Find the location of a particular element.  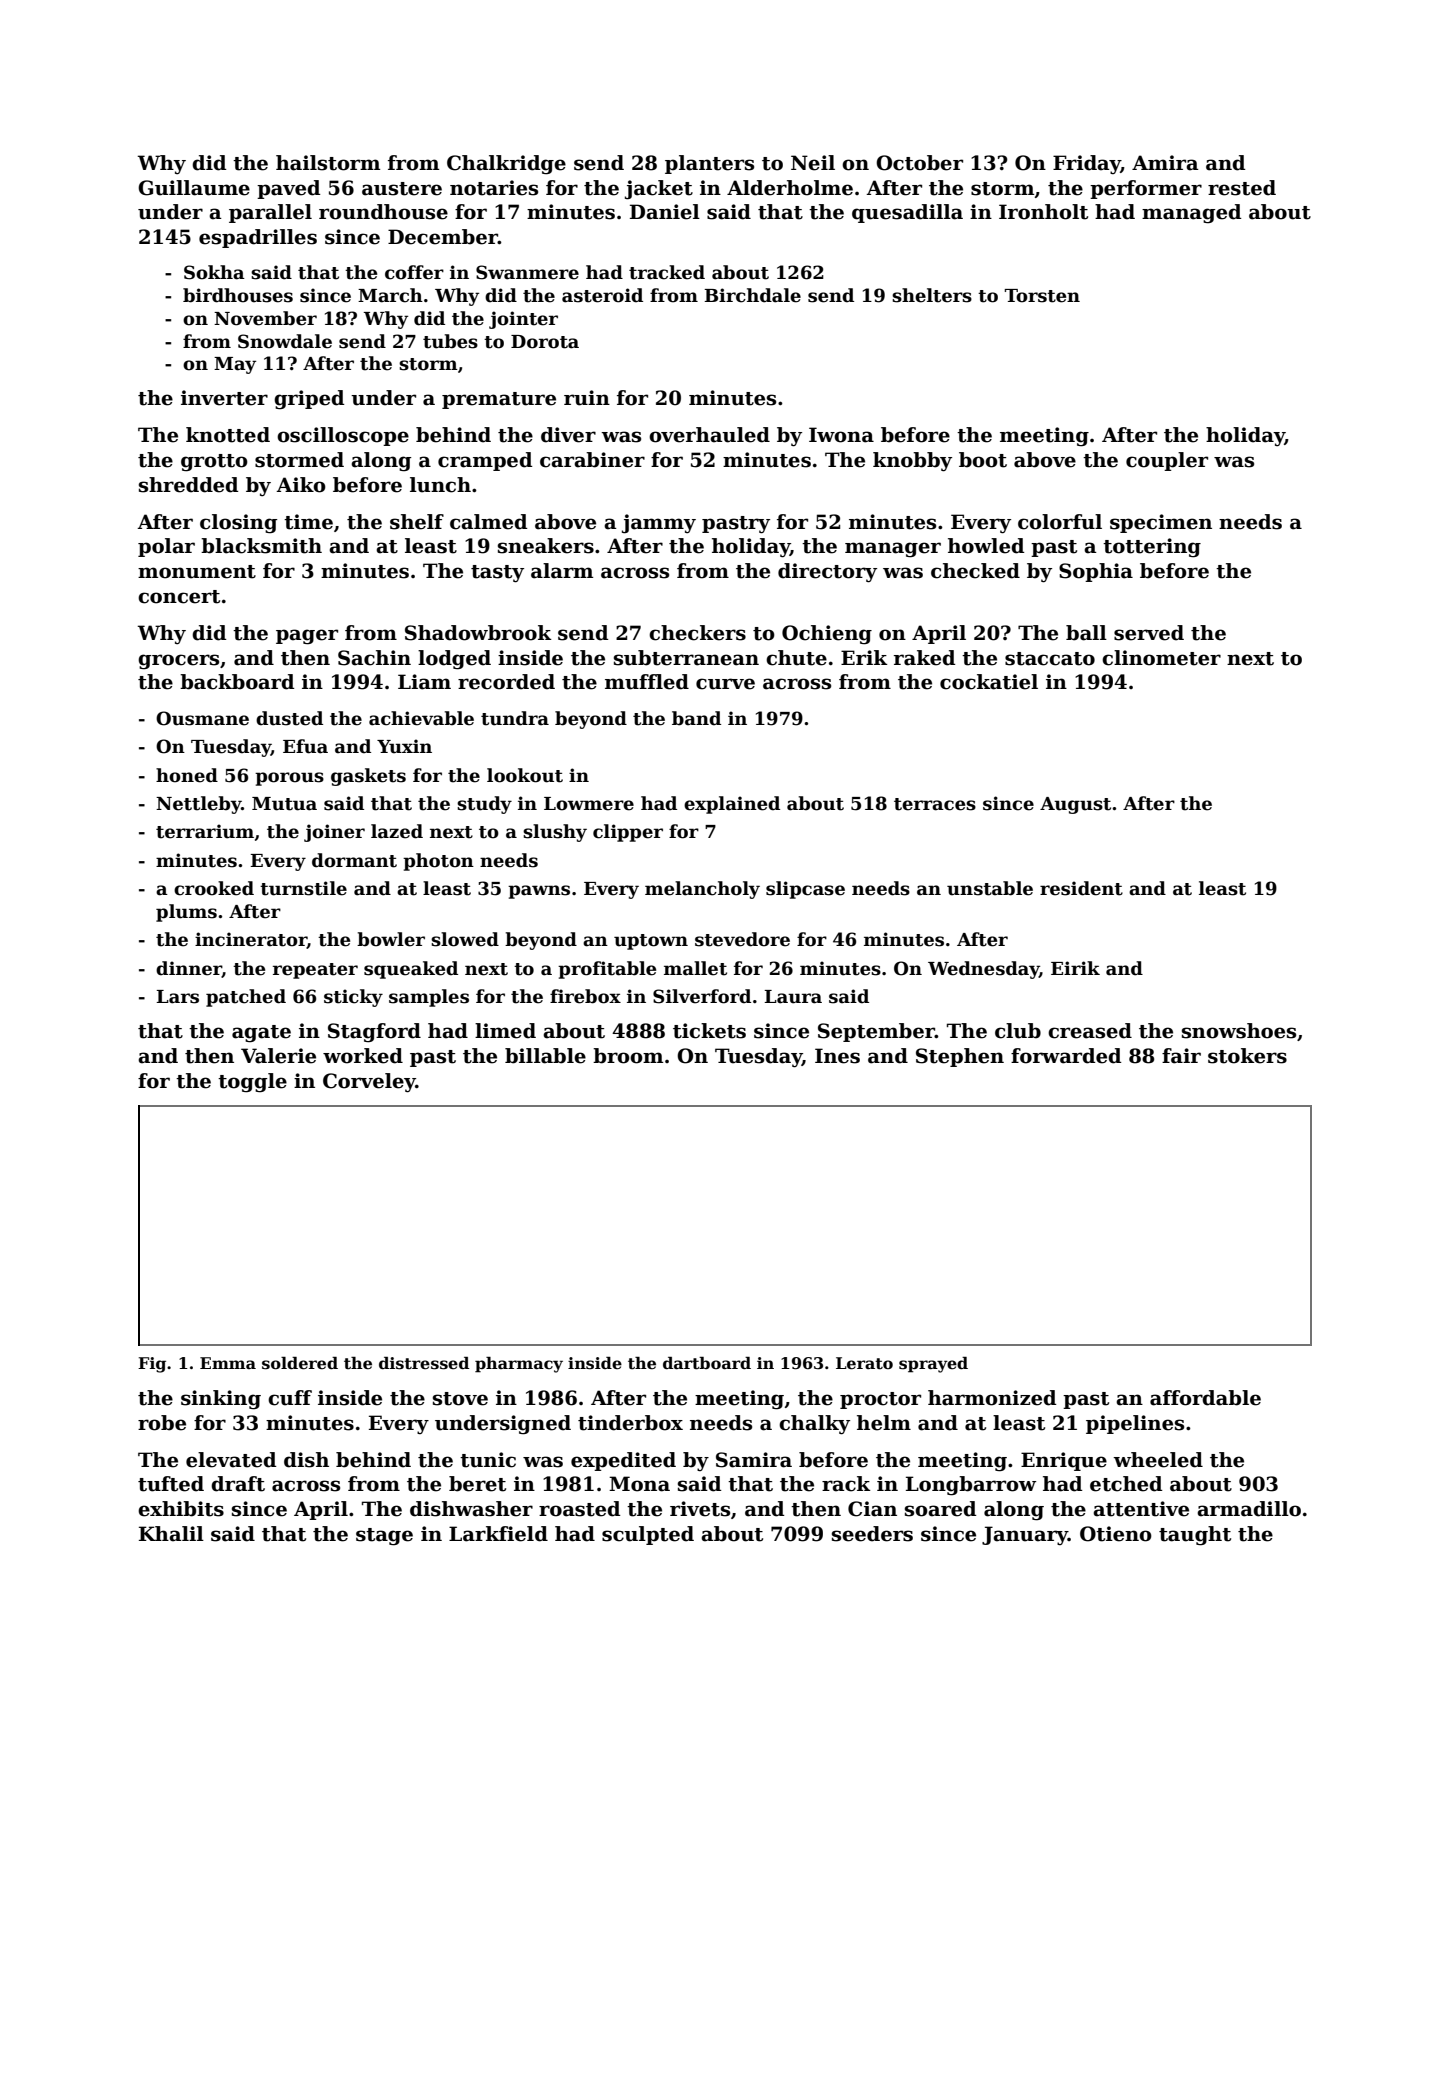

stage is located at coordinates (384, 1537).
